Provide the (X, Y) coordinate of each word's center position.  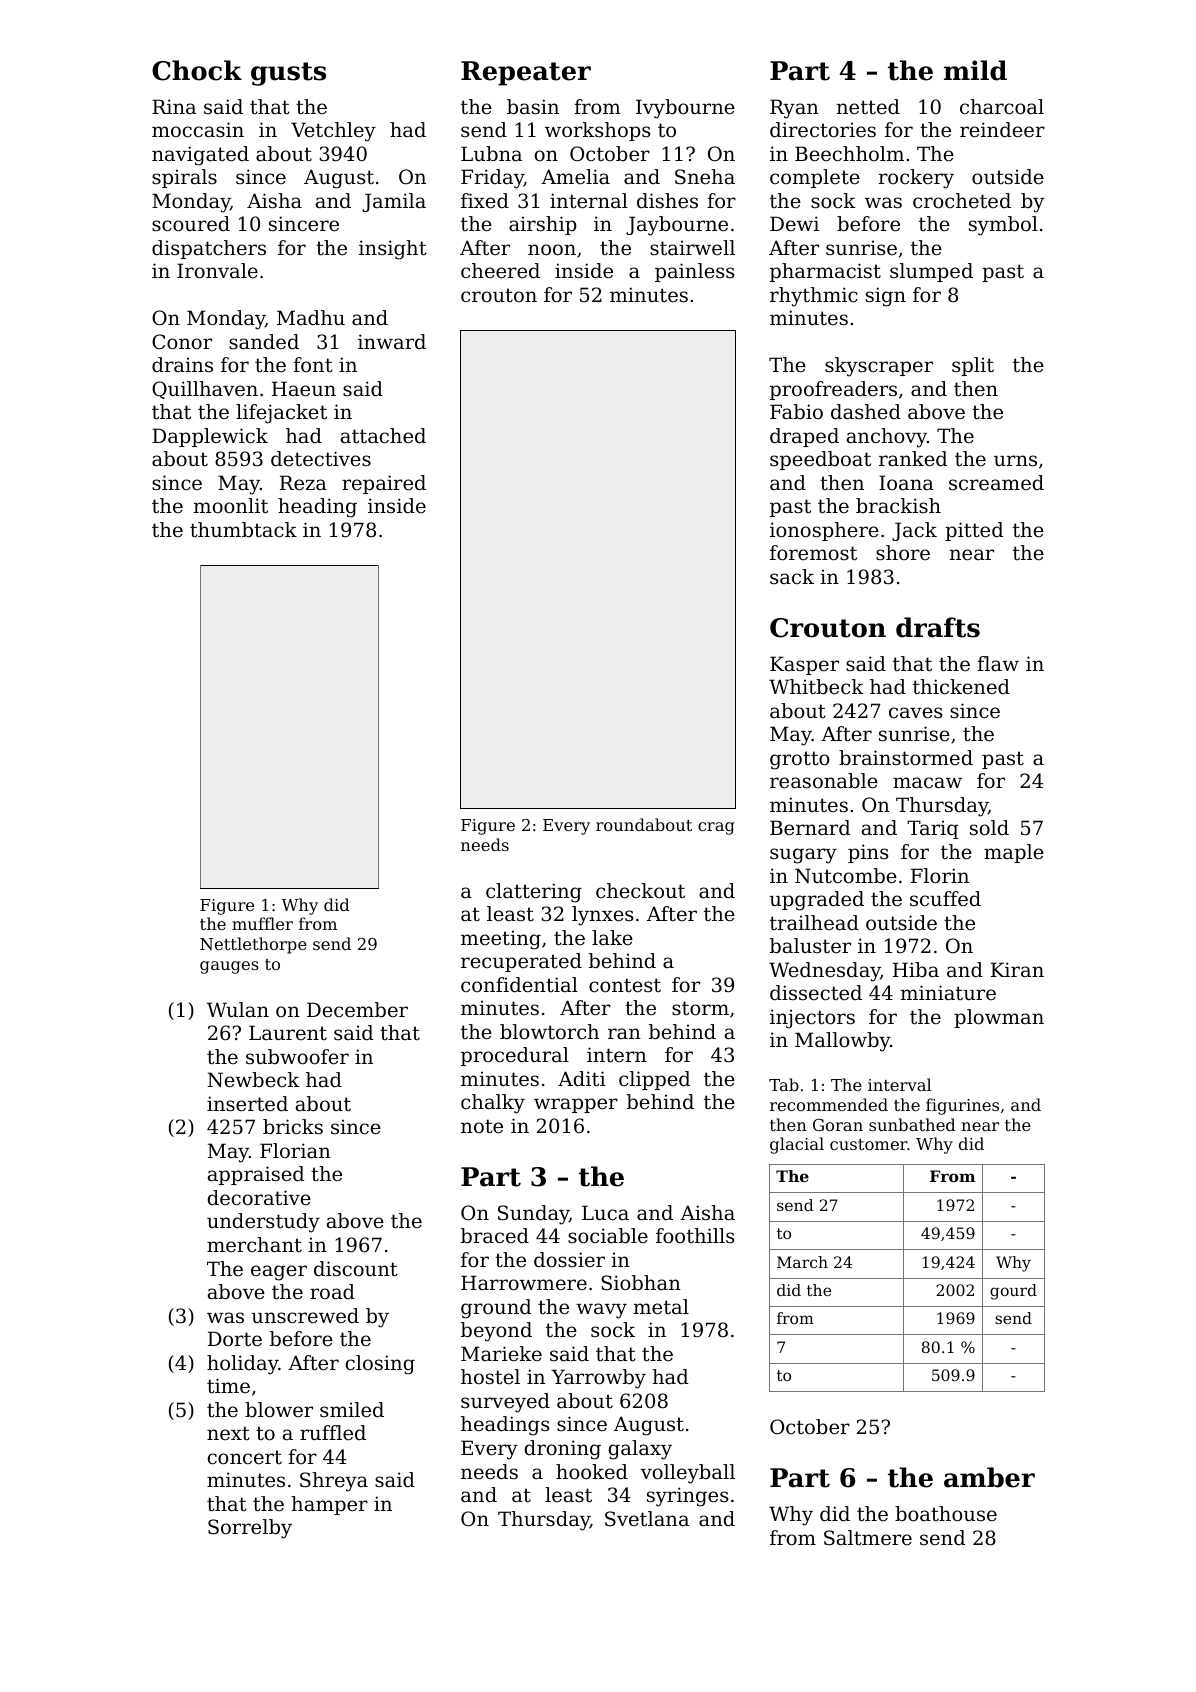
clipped (654, 1080)
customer (868, 1144)
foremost (813, 553)
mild (975, 70)
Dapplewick (210, 437)
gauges (229, 967)
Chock (197, 70)
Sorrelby (250, 1529)
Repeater (526, 73)
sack (792, 576)
